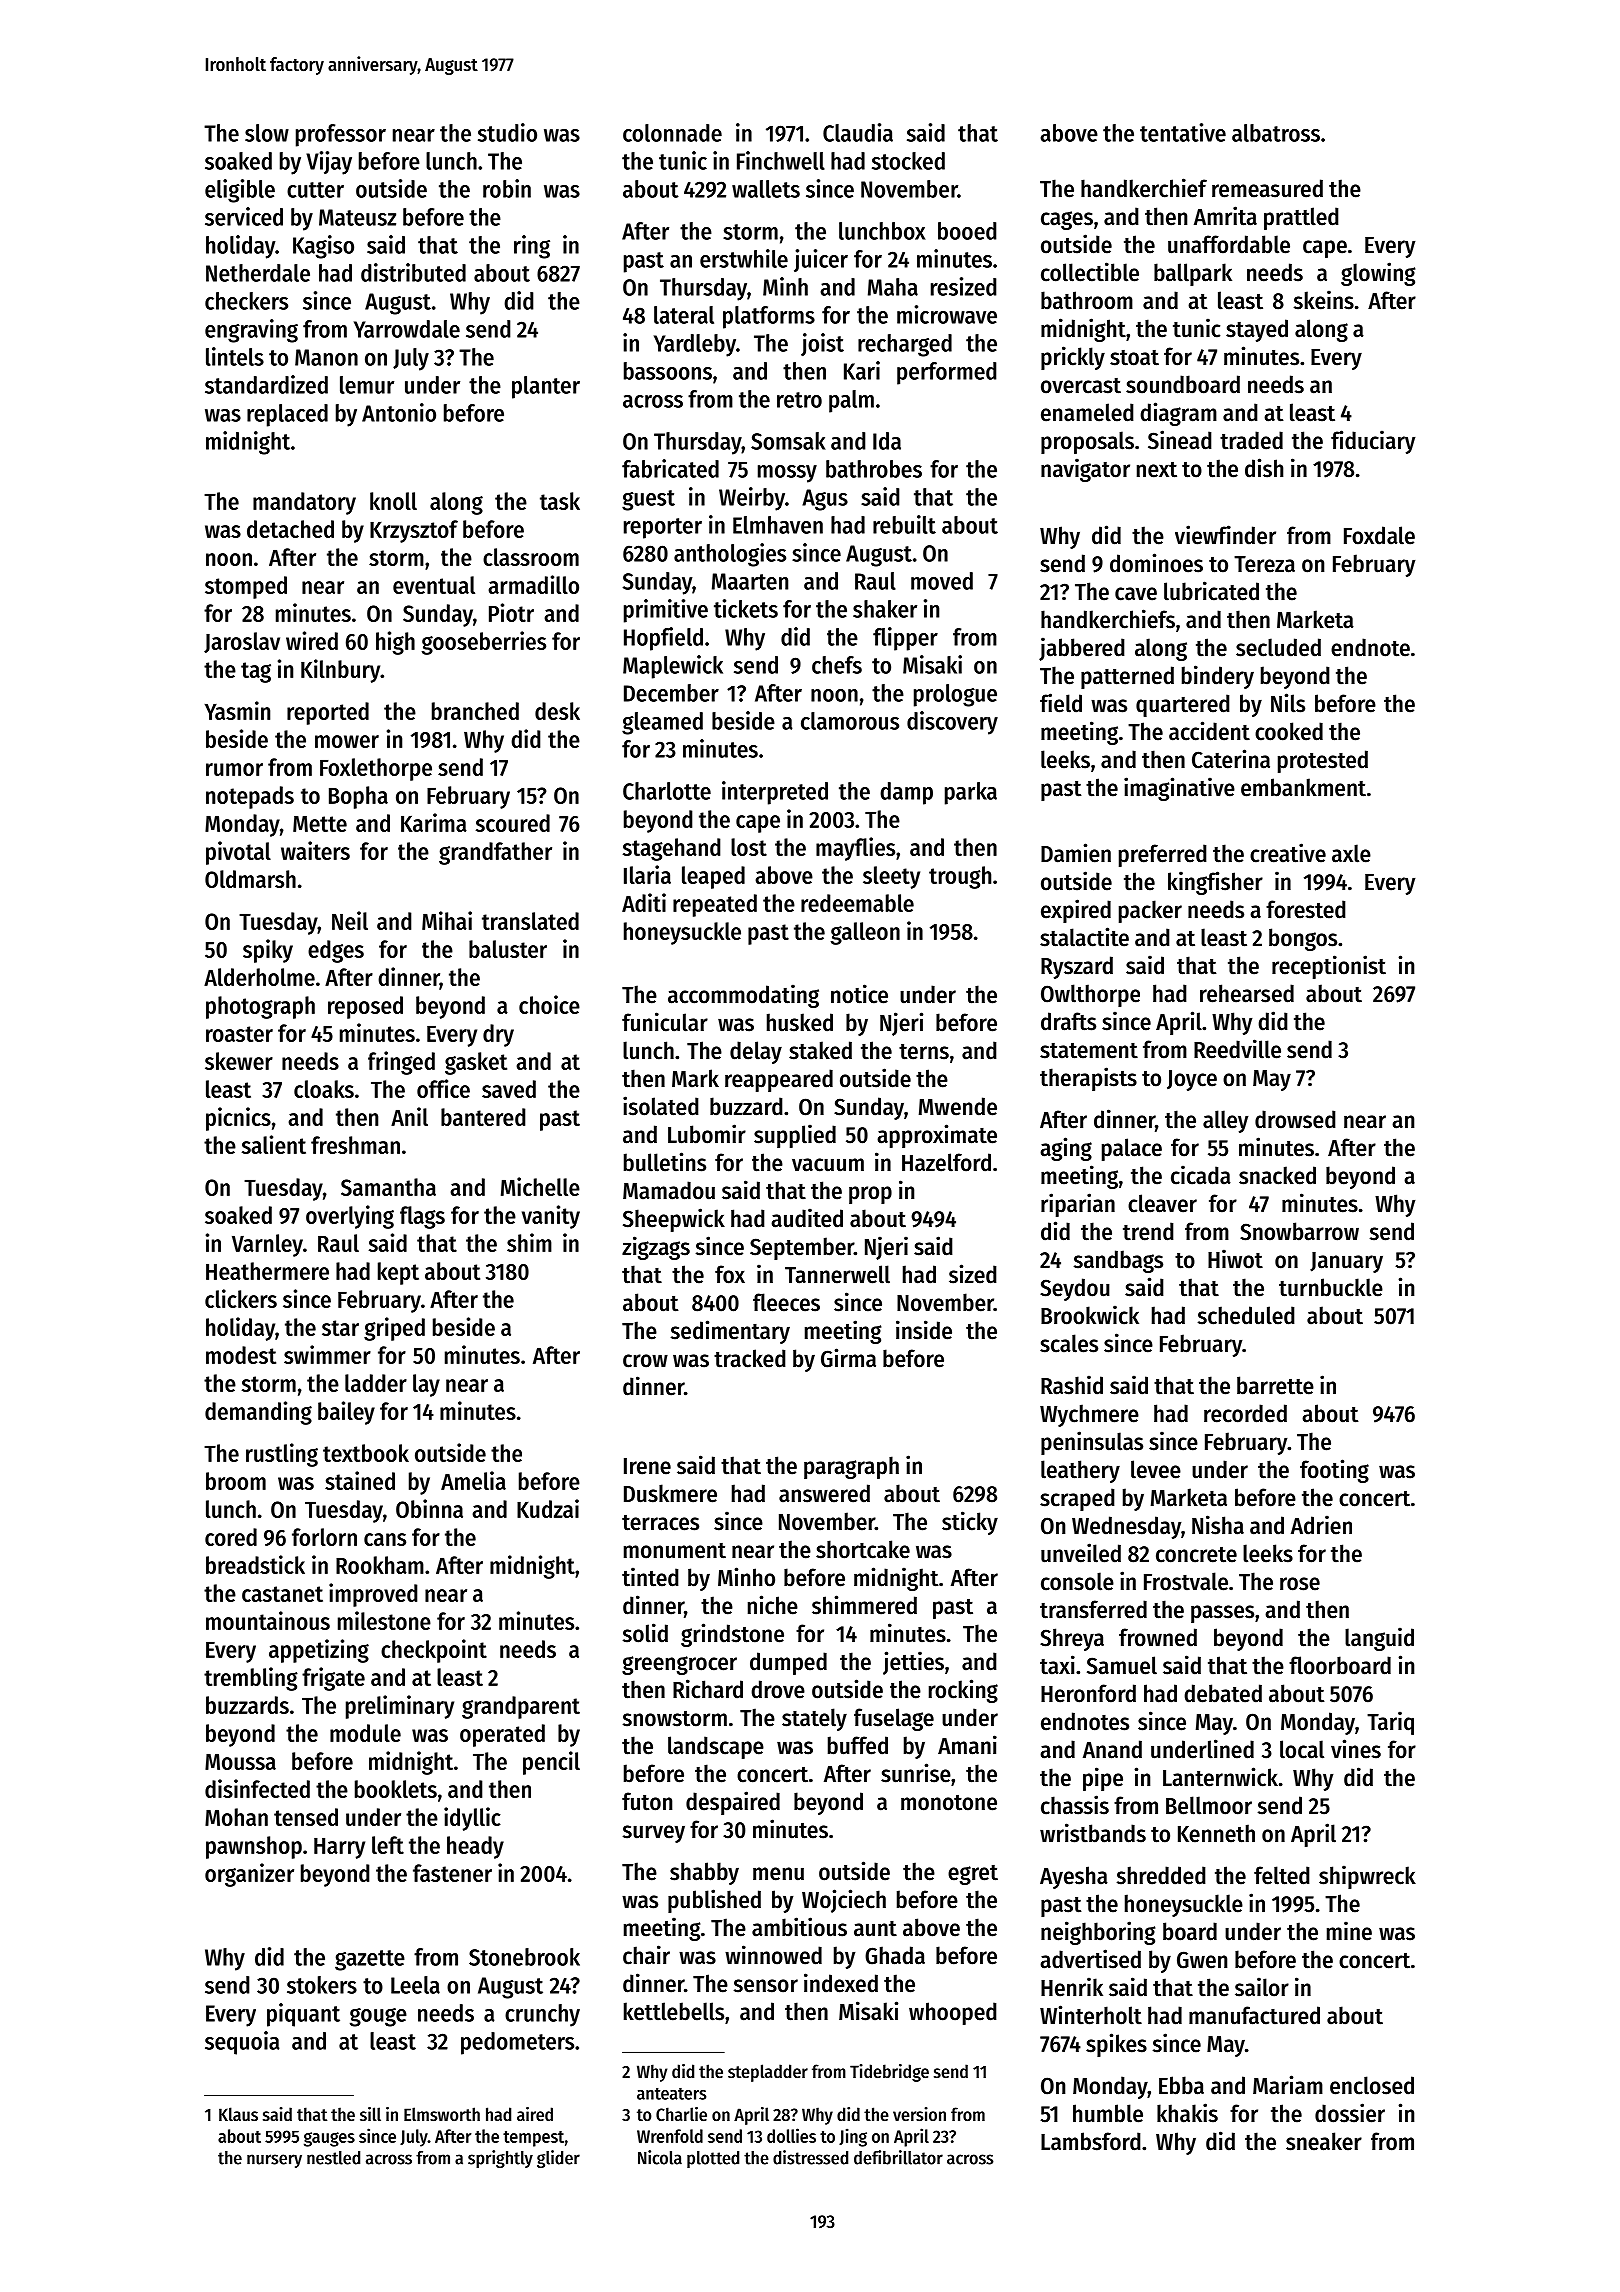 The width and height of the page is (1620, 2292). I want to click on sneaker, so click(1324, 2141).
